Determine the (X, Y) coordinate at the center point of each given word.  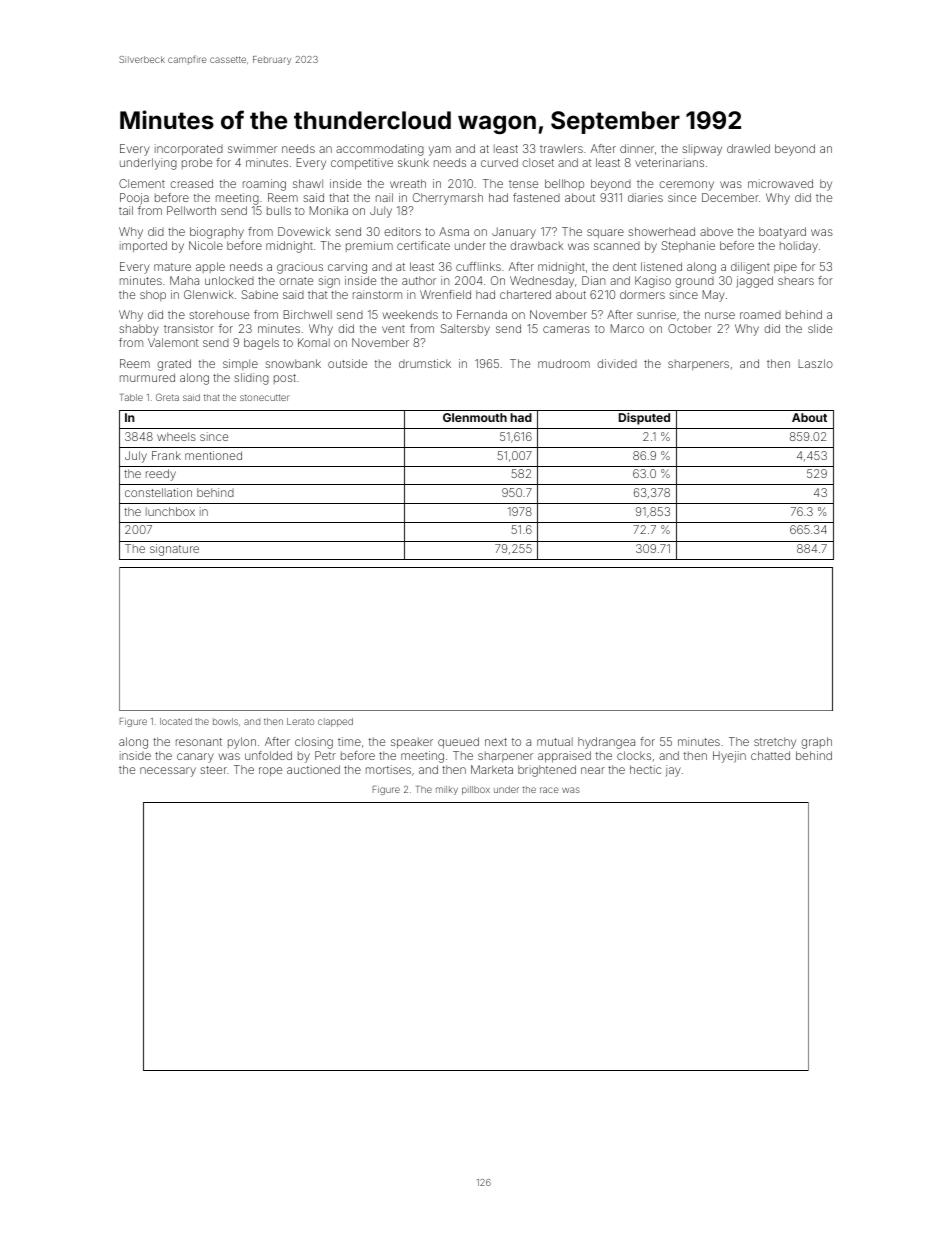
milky (447, 790)
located (176, 721)
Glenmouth (475, 417)
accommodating (380, 150)
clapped (335, 722)
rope (270, 772)
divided (617, 363)
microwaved (780, 183)
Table (132, 397)
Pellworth (191, 210)
